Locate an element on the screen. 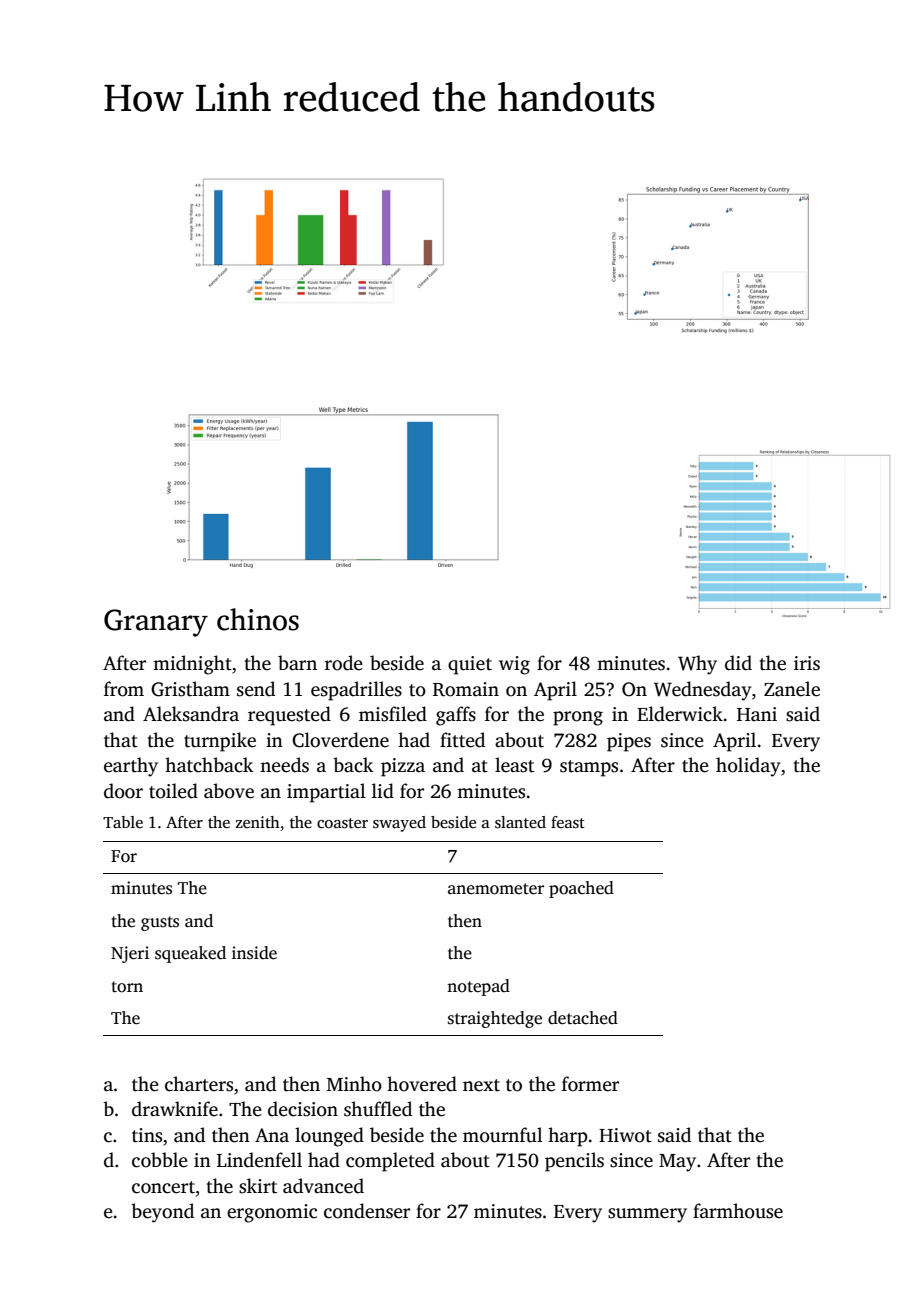  did is located at coordinates (738, 663).
